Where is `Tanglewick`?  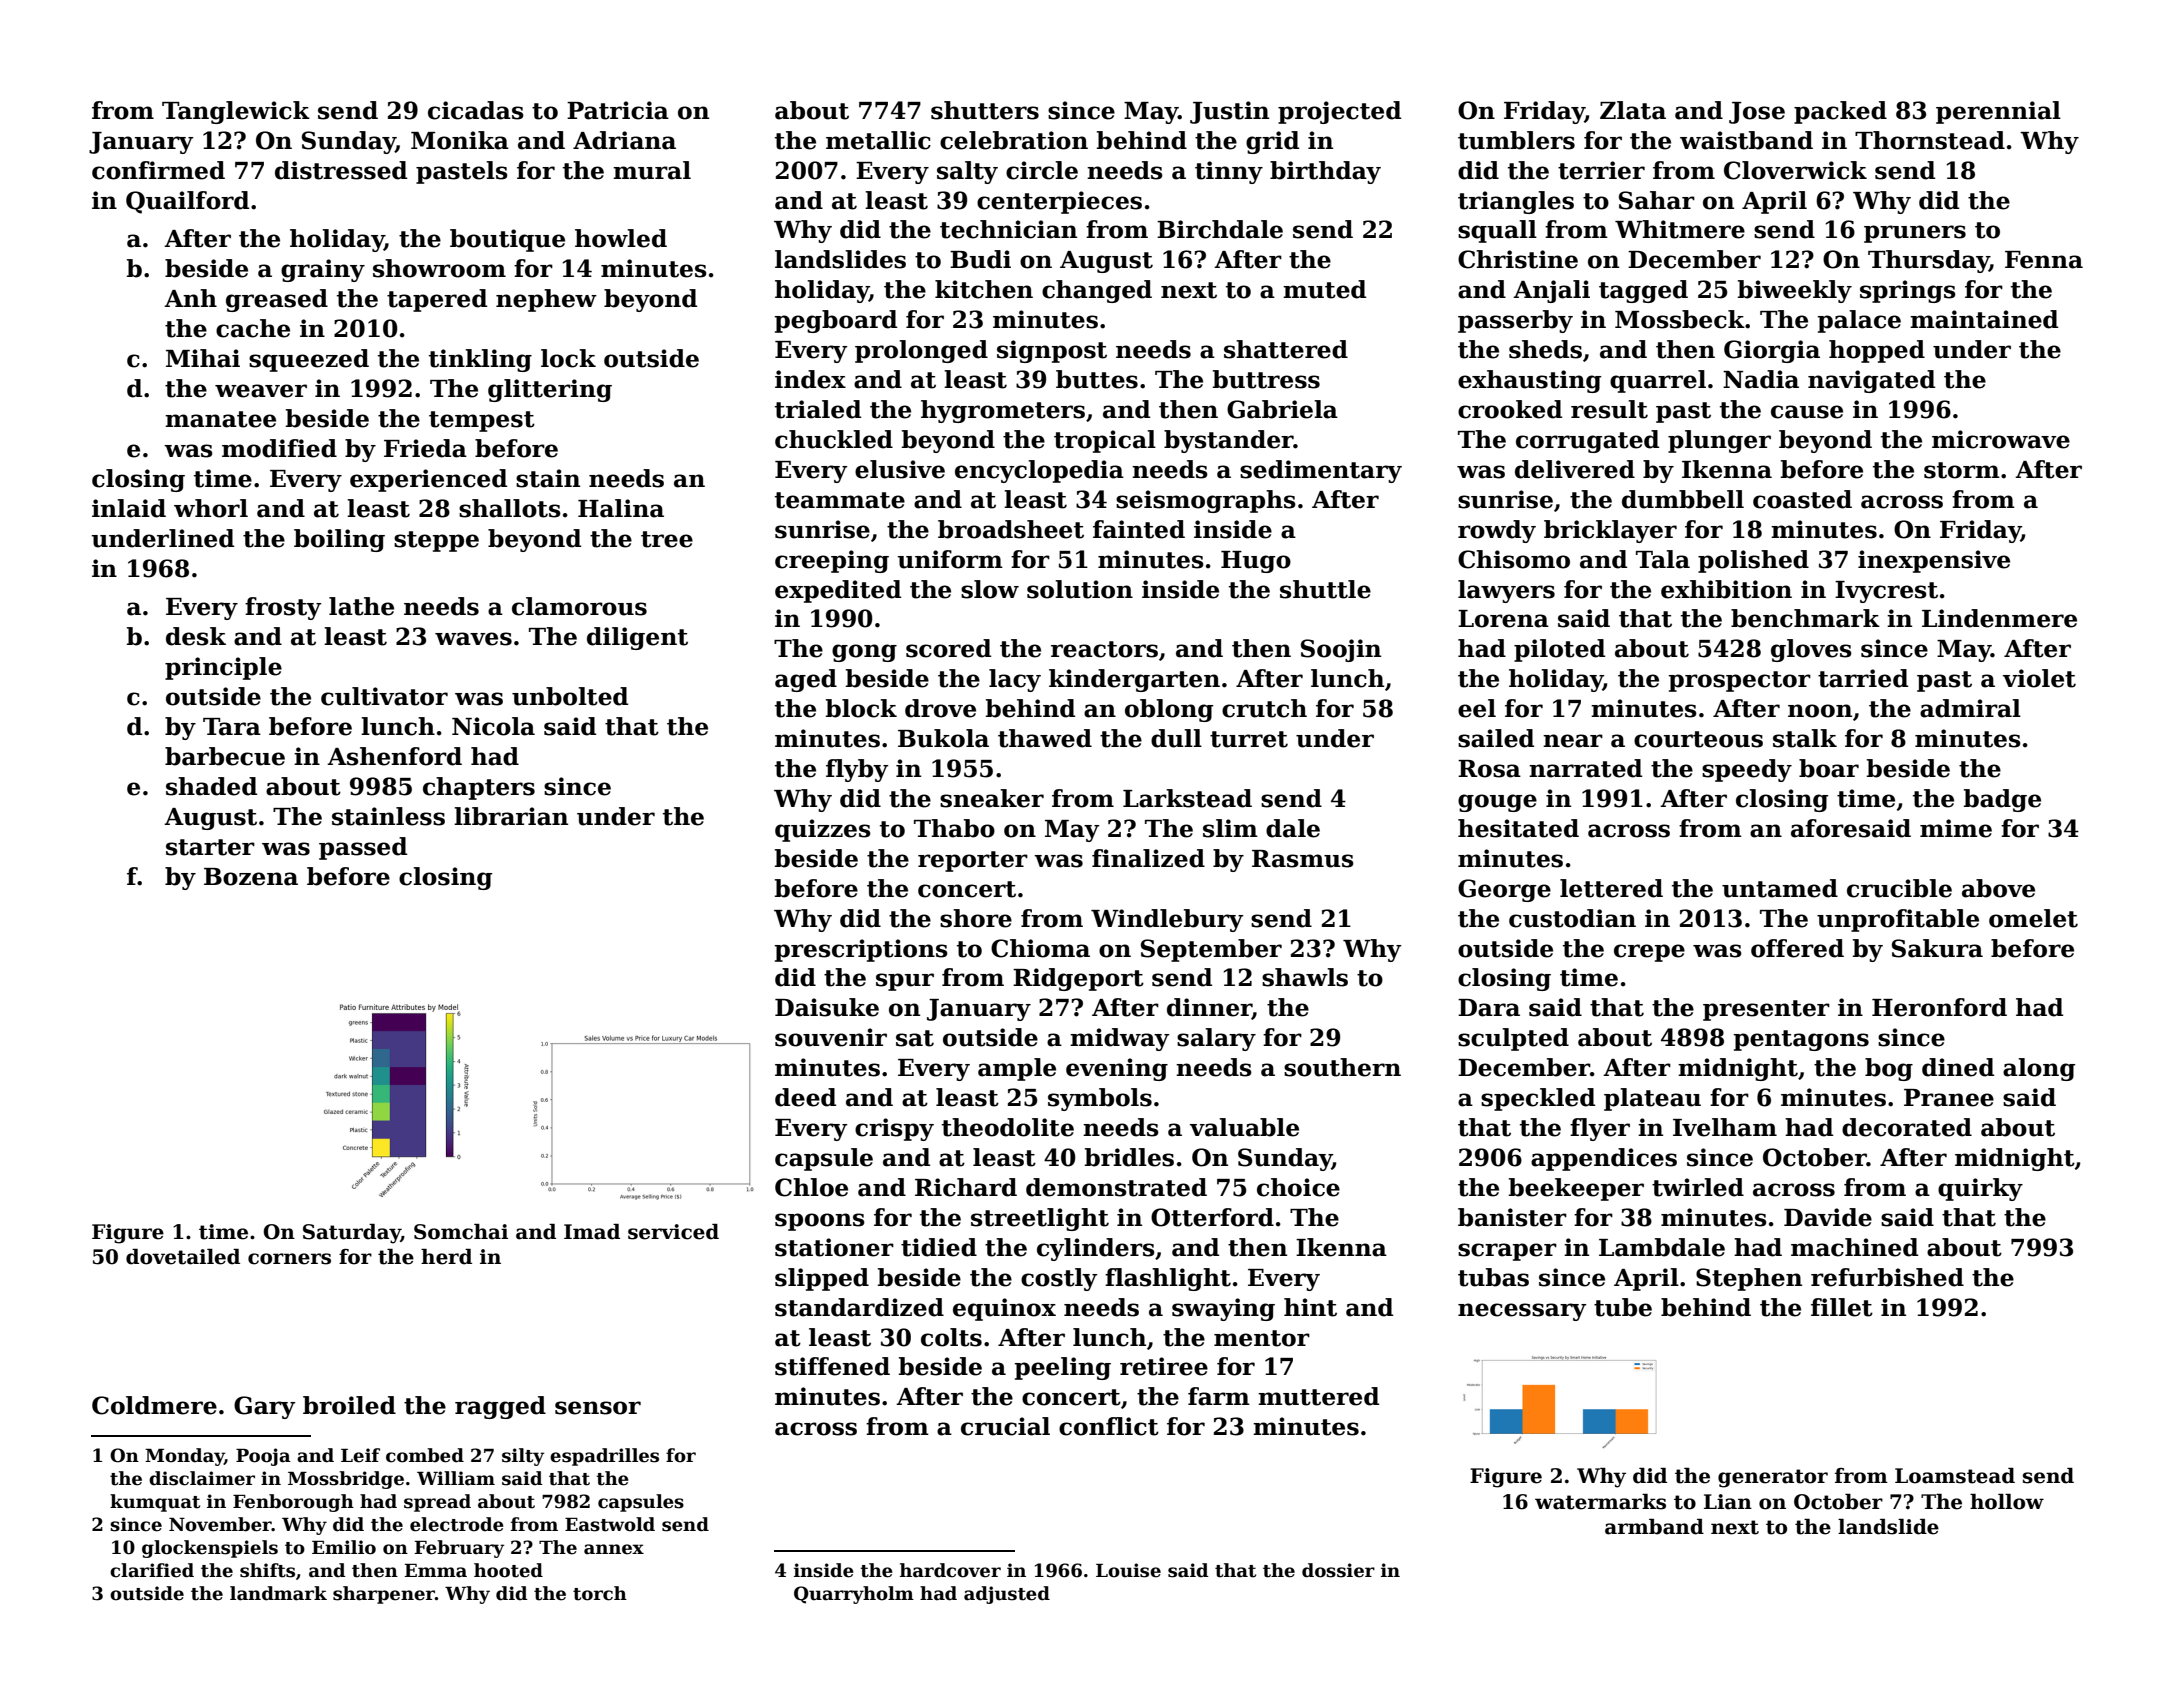
Tanglewick is located at coordinates (236, 112).
